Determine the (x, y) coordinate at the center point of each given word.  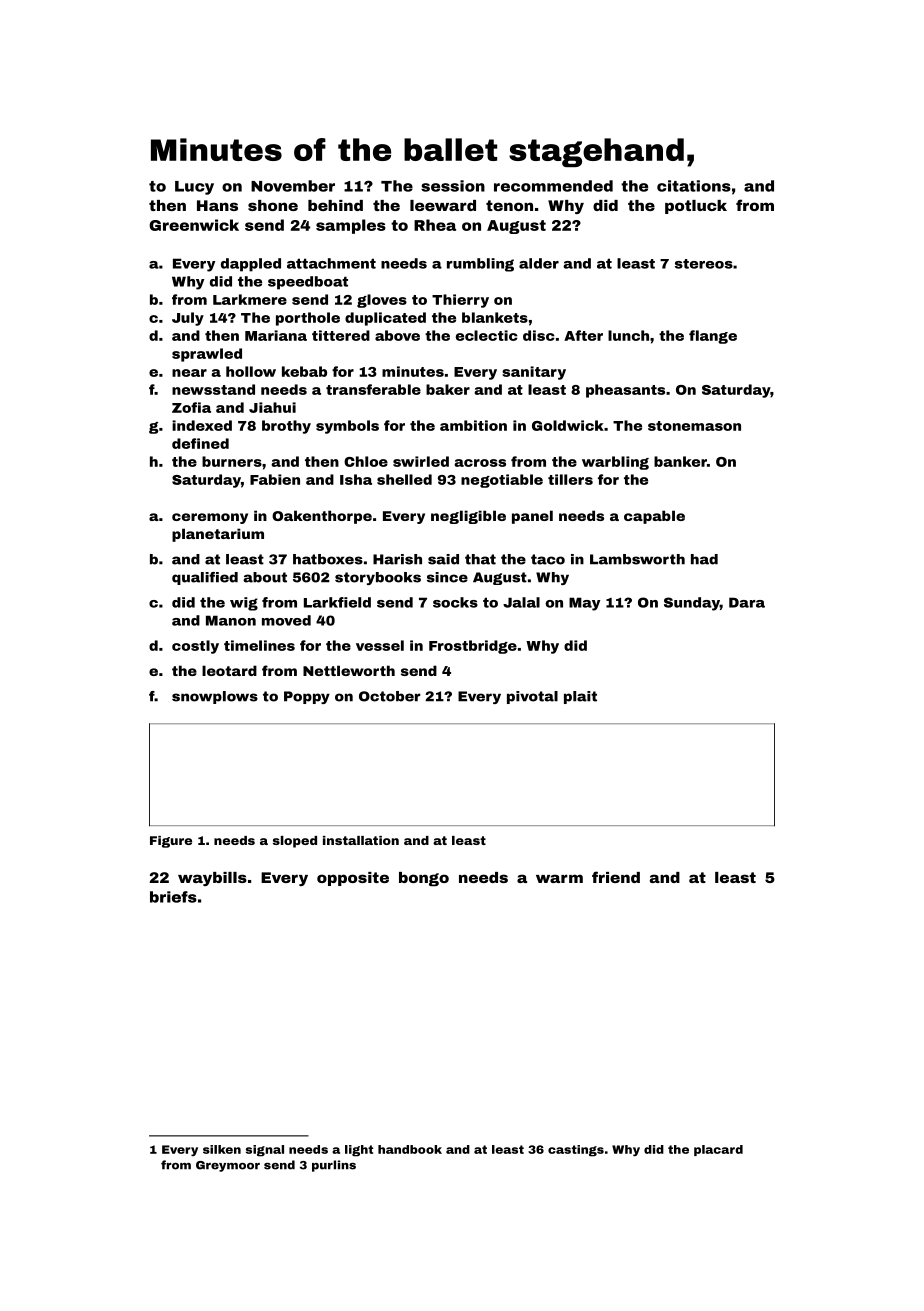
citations (694, 186)
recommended (553, 186)
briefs (173, 897)
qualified (205, 578)
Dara (747, 602)
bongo (424, 879)
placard (718, 1150)
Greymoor (228, 1166)
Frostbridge (473, 647)
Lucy (194, 188)
